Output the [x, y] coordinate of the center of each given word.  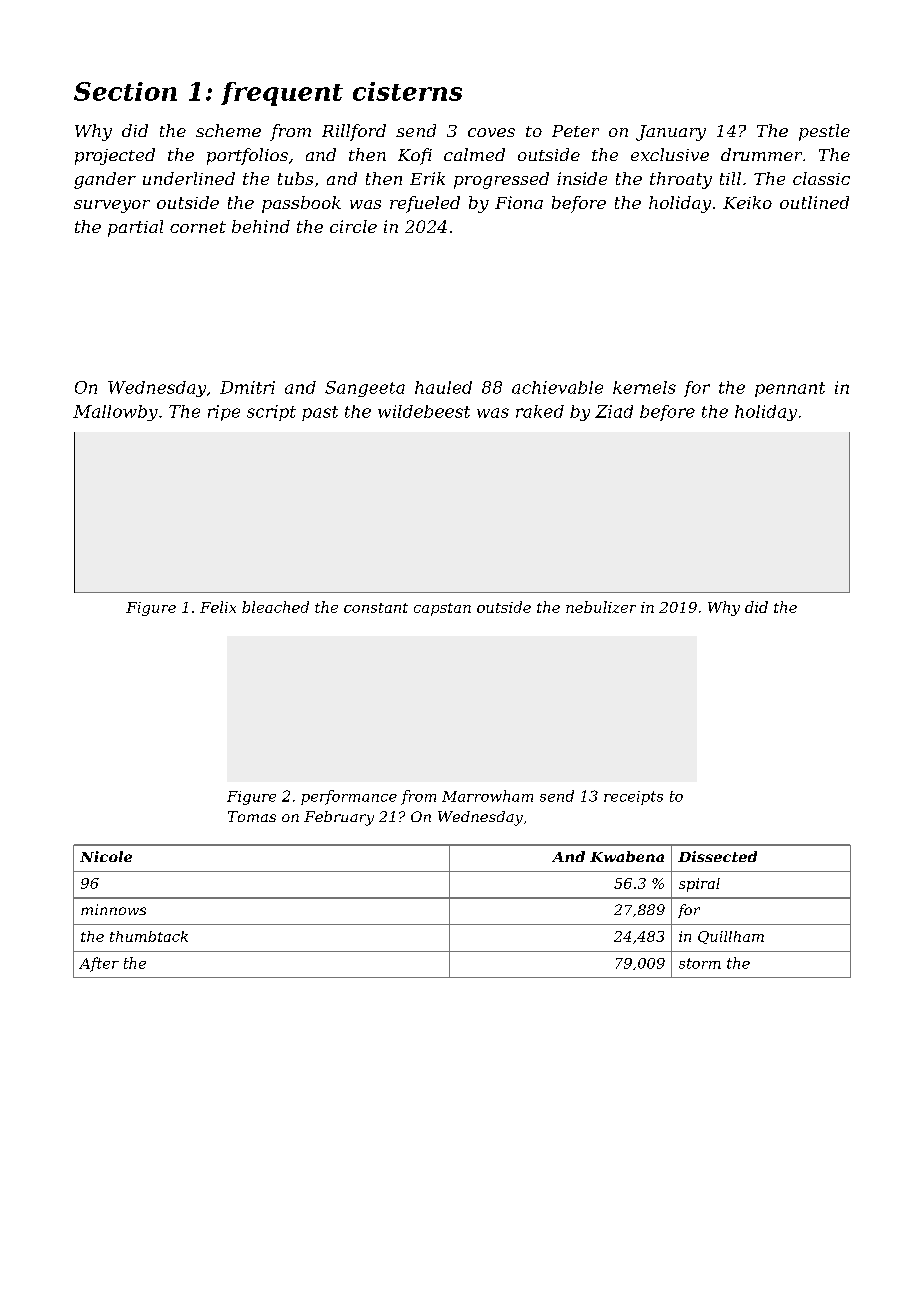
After [99, 964]
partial [135, 228]
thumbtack [149, 936]
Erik [427, 178]
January [671, 133]
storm [700, 963]
